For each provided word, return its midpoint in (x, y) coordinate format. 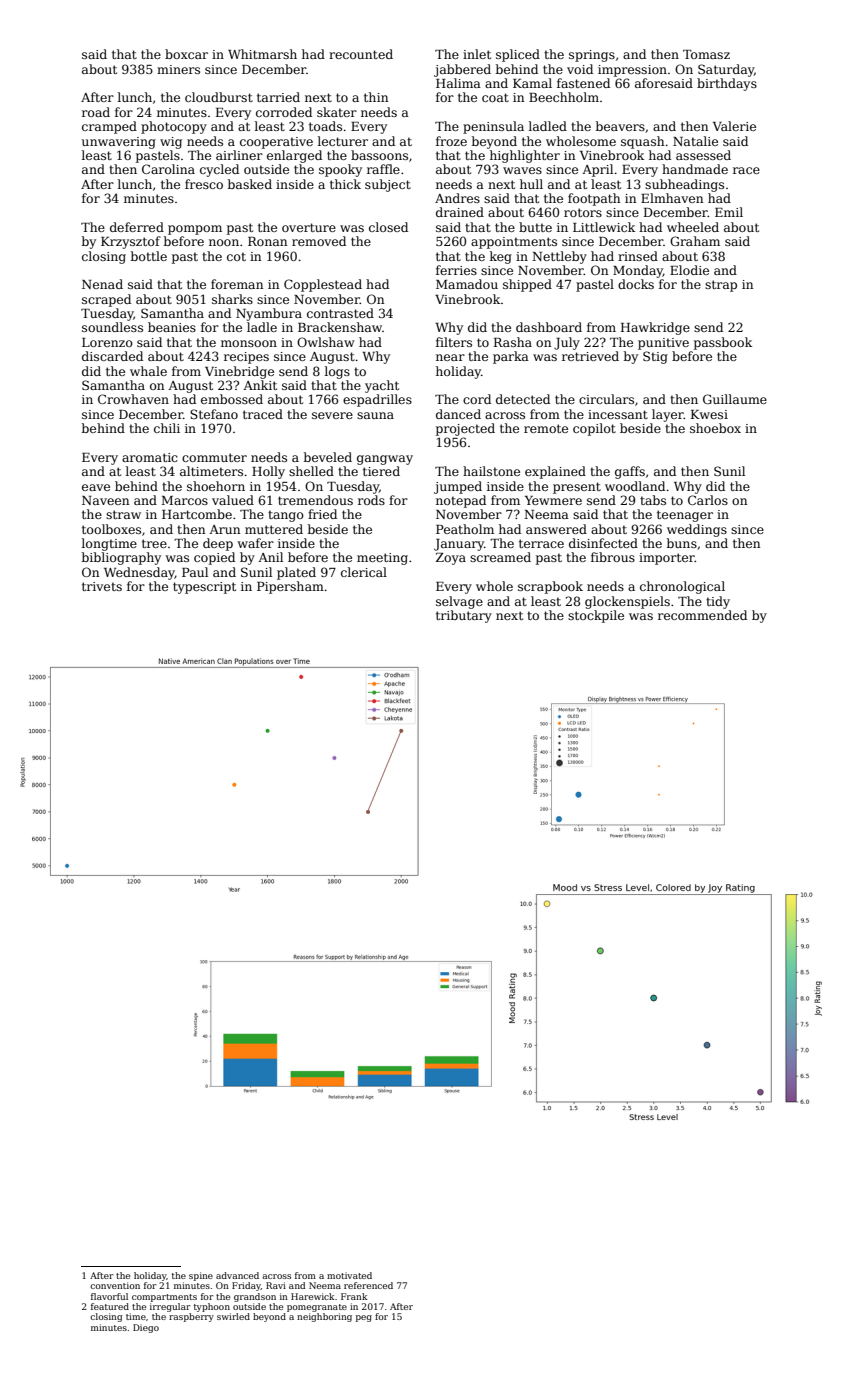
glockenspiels (627, 602)
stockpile (596, 616)
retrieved (590, 356)
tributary (464, 616)
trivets (102, 586)
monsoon (249, 343)
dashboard (549, 327)
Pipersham (290, 587)
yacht (382, 386)
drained (460, 212)
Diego (146, 1328)
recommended (702, 615)
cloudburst (219, 97)
